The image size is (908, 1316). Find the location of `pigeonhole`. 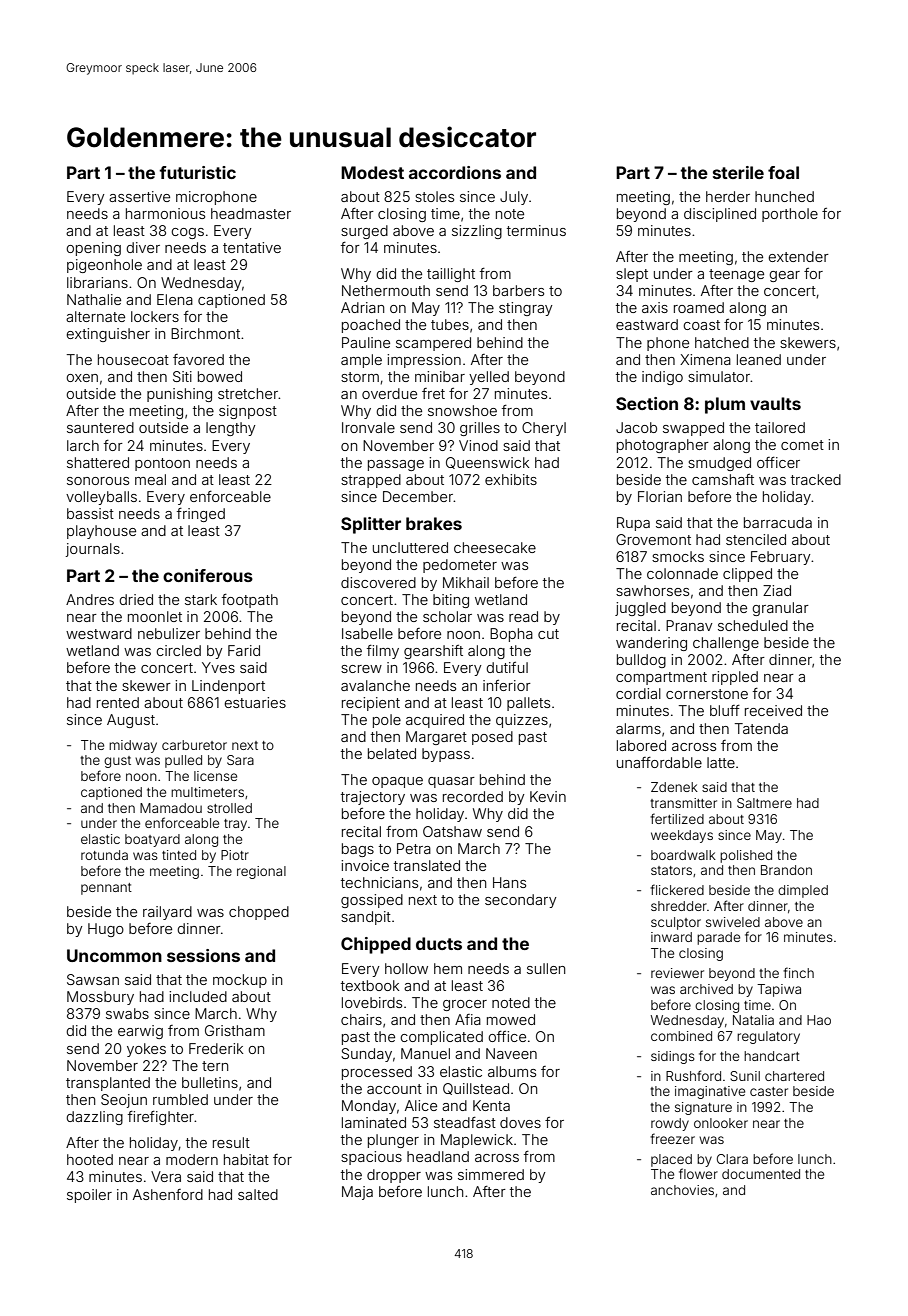

pigeonhole is located at coordinates (104, 266).
